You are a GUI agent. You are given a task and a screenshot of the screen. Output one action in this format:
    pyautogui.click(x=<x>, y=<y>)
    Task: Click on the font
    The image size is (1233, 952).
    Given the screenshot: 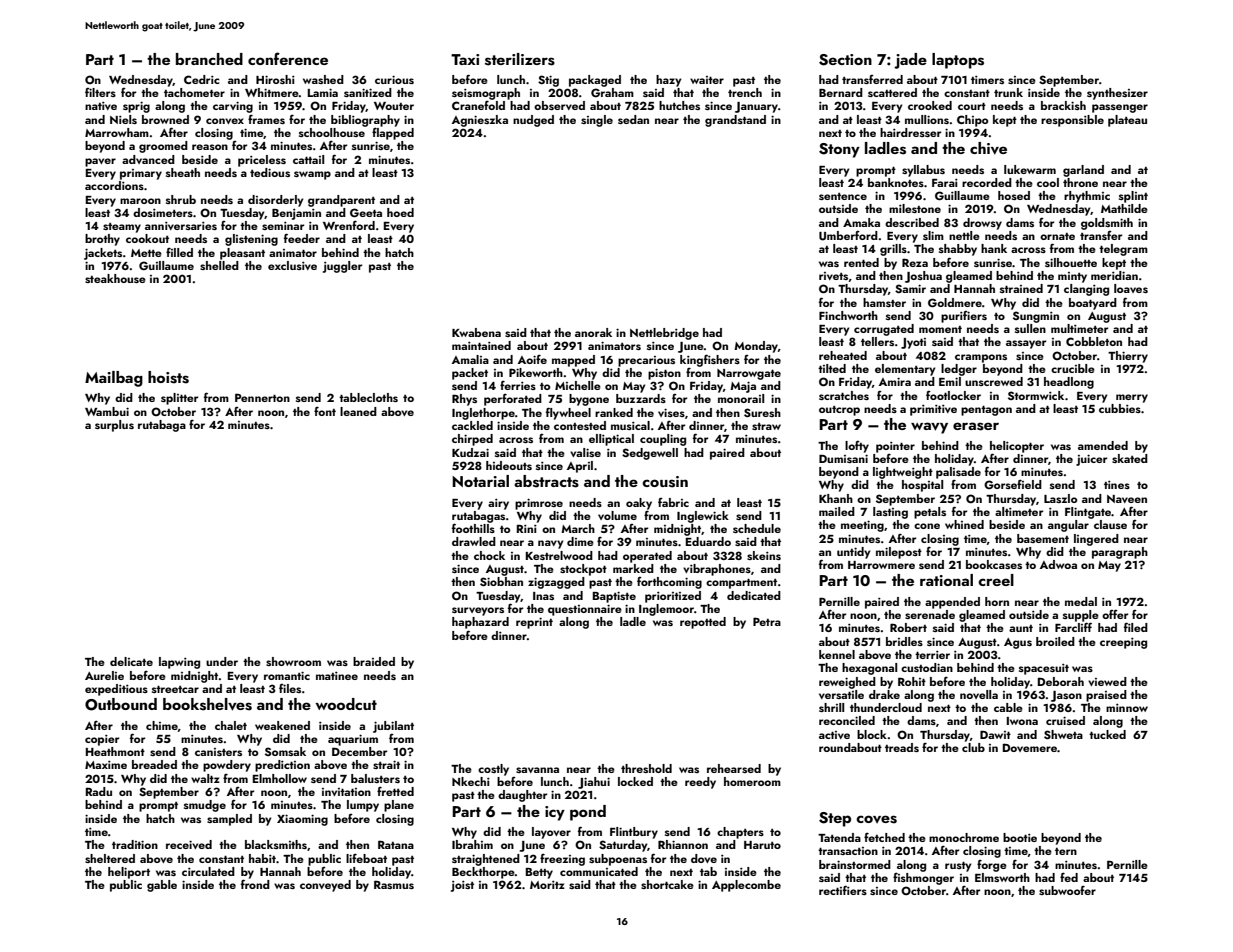 What is the action you would take?
    pyautogui.click(x=325, y=411)
